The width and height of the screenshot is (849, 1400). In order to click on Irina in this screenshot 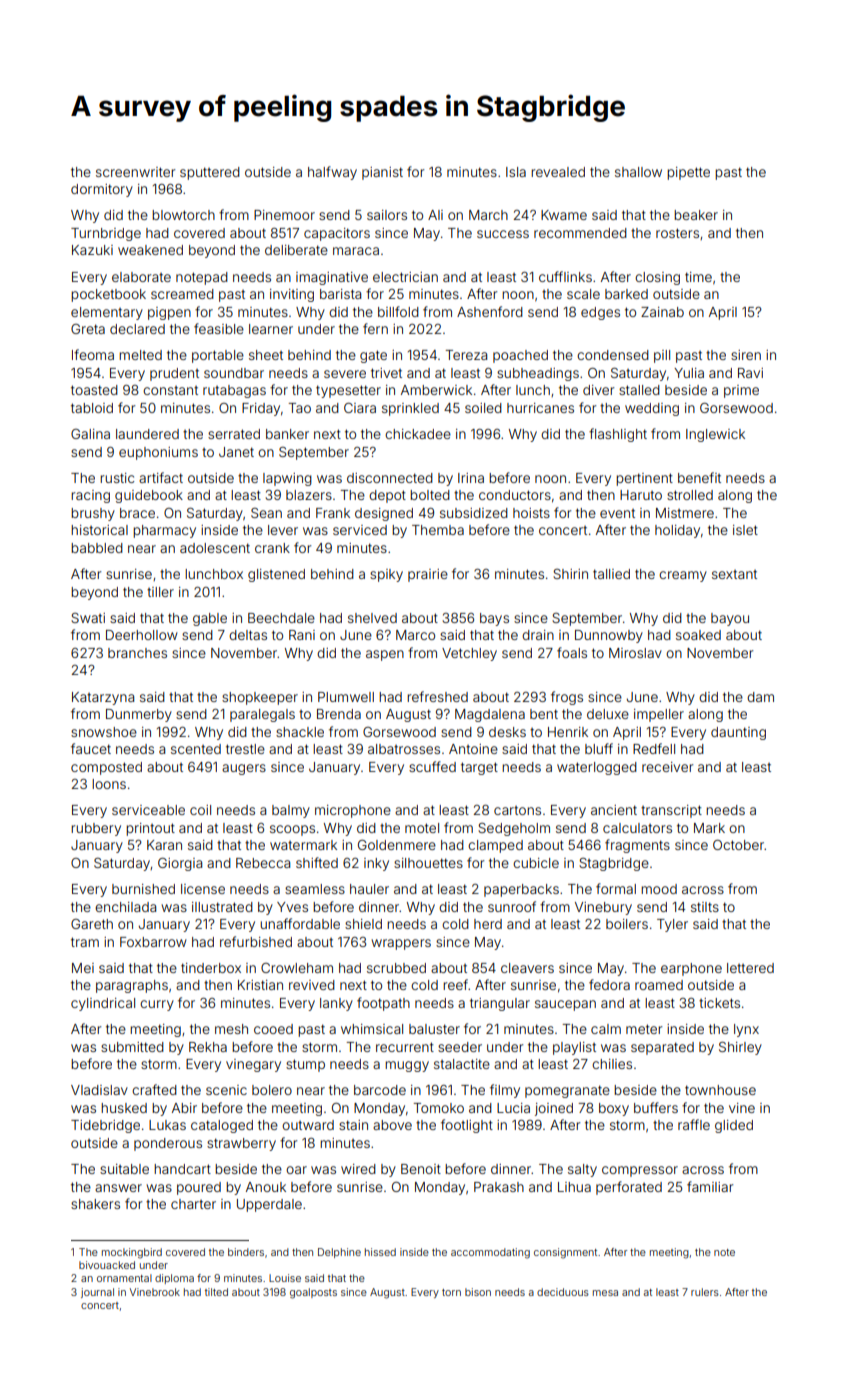, I will do `click(471, 478)`.
